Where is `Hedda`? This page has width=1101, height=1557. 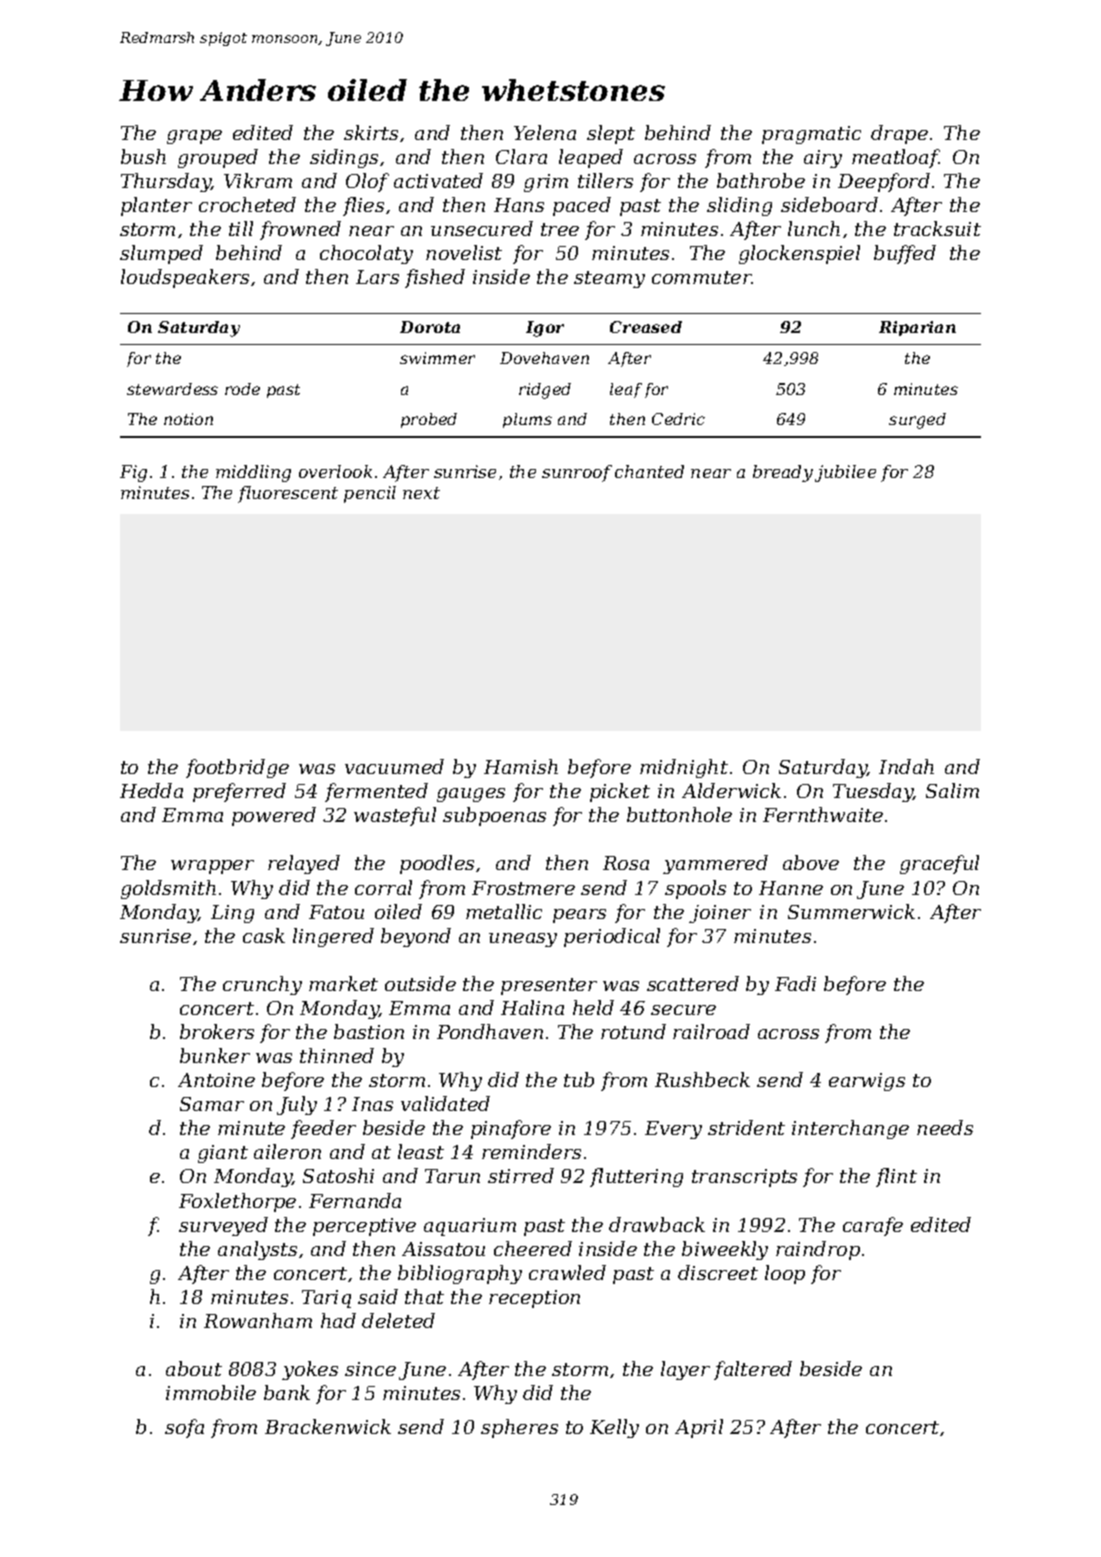 Hedda is located at coordinates (151, 790).
